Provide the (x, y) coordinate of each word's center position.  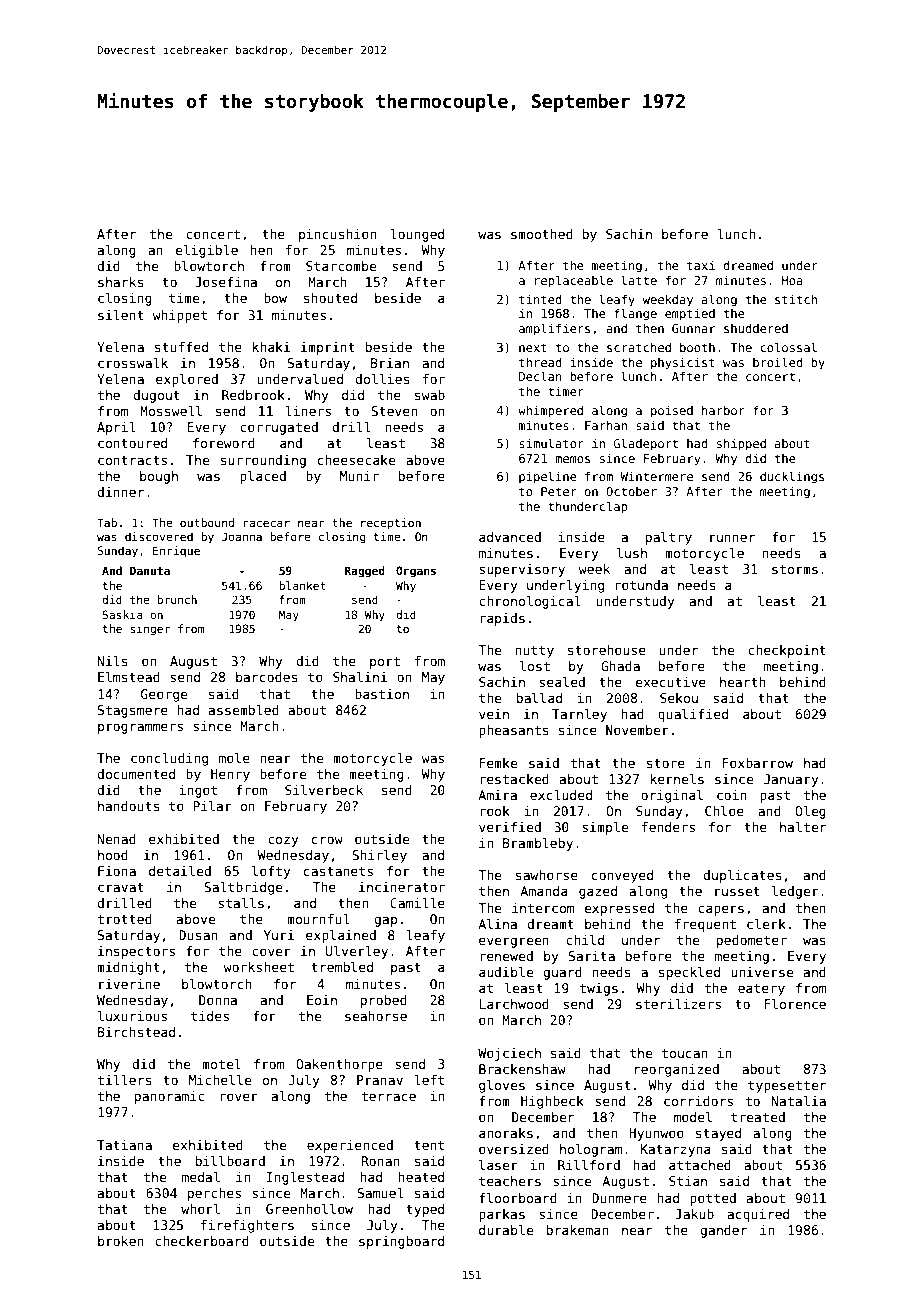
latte (639, 280)
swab (430, 395)
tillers (125, 1080)
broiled (778, 362)
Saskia (122, 614)
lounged (417, 235)
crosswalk (133, 363)
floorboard (518, 1198)
